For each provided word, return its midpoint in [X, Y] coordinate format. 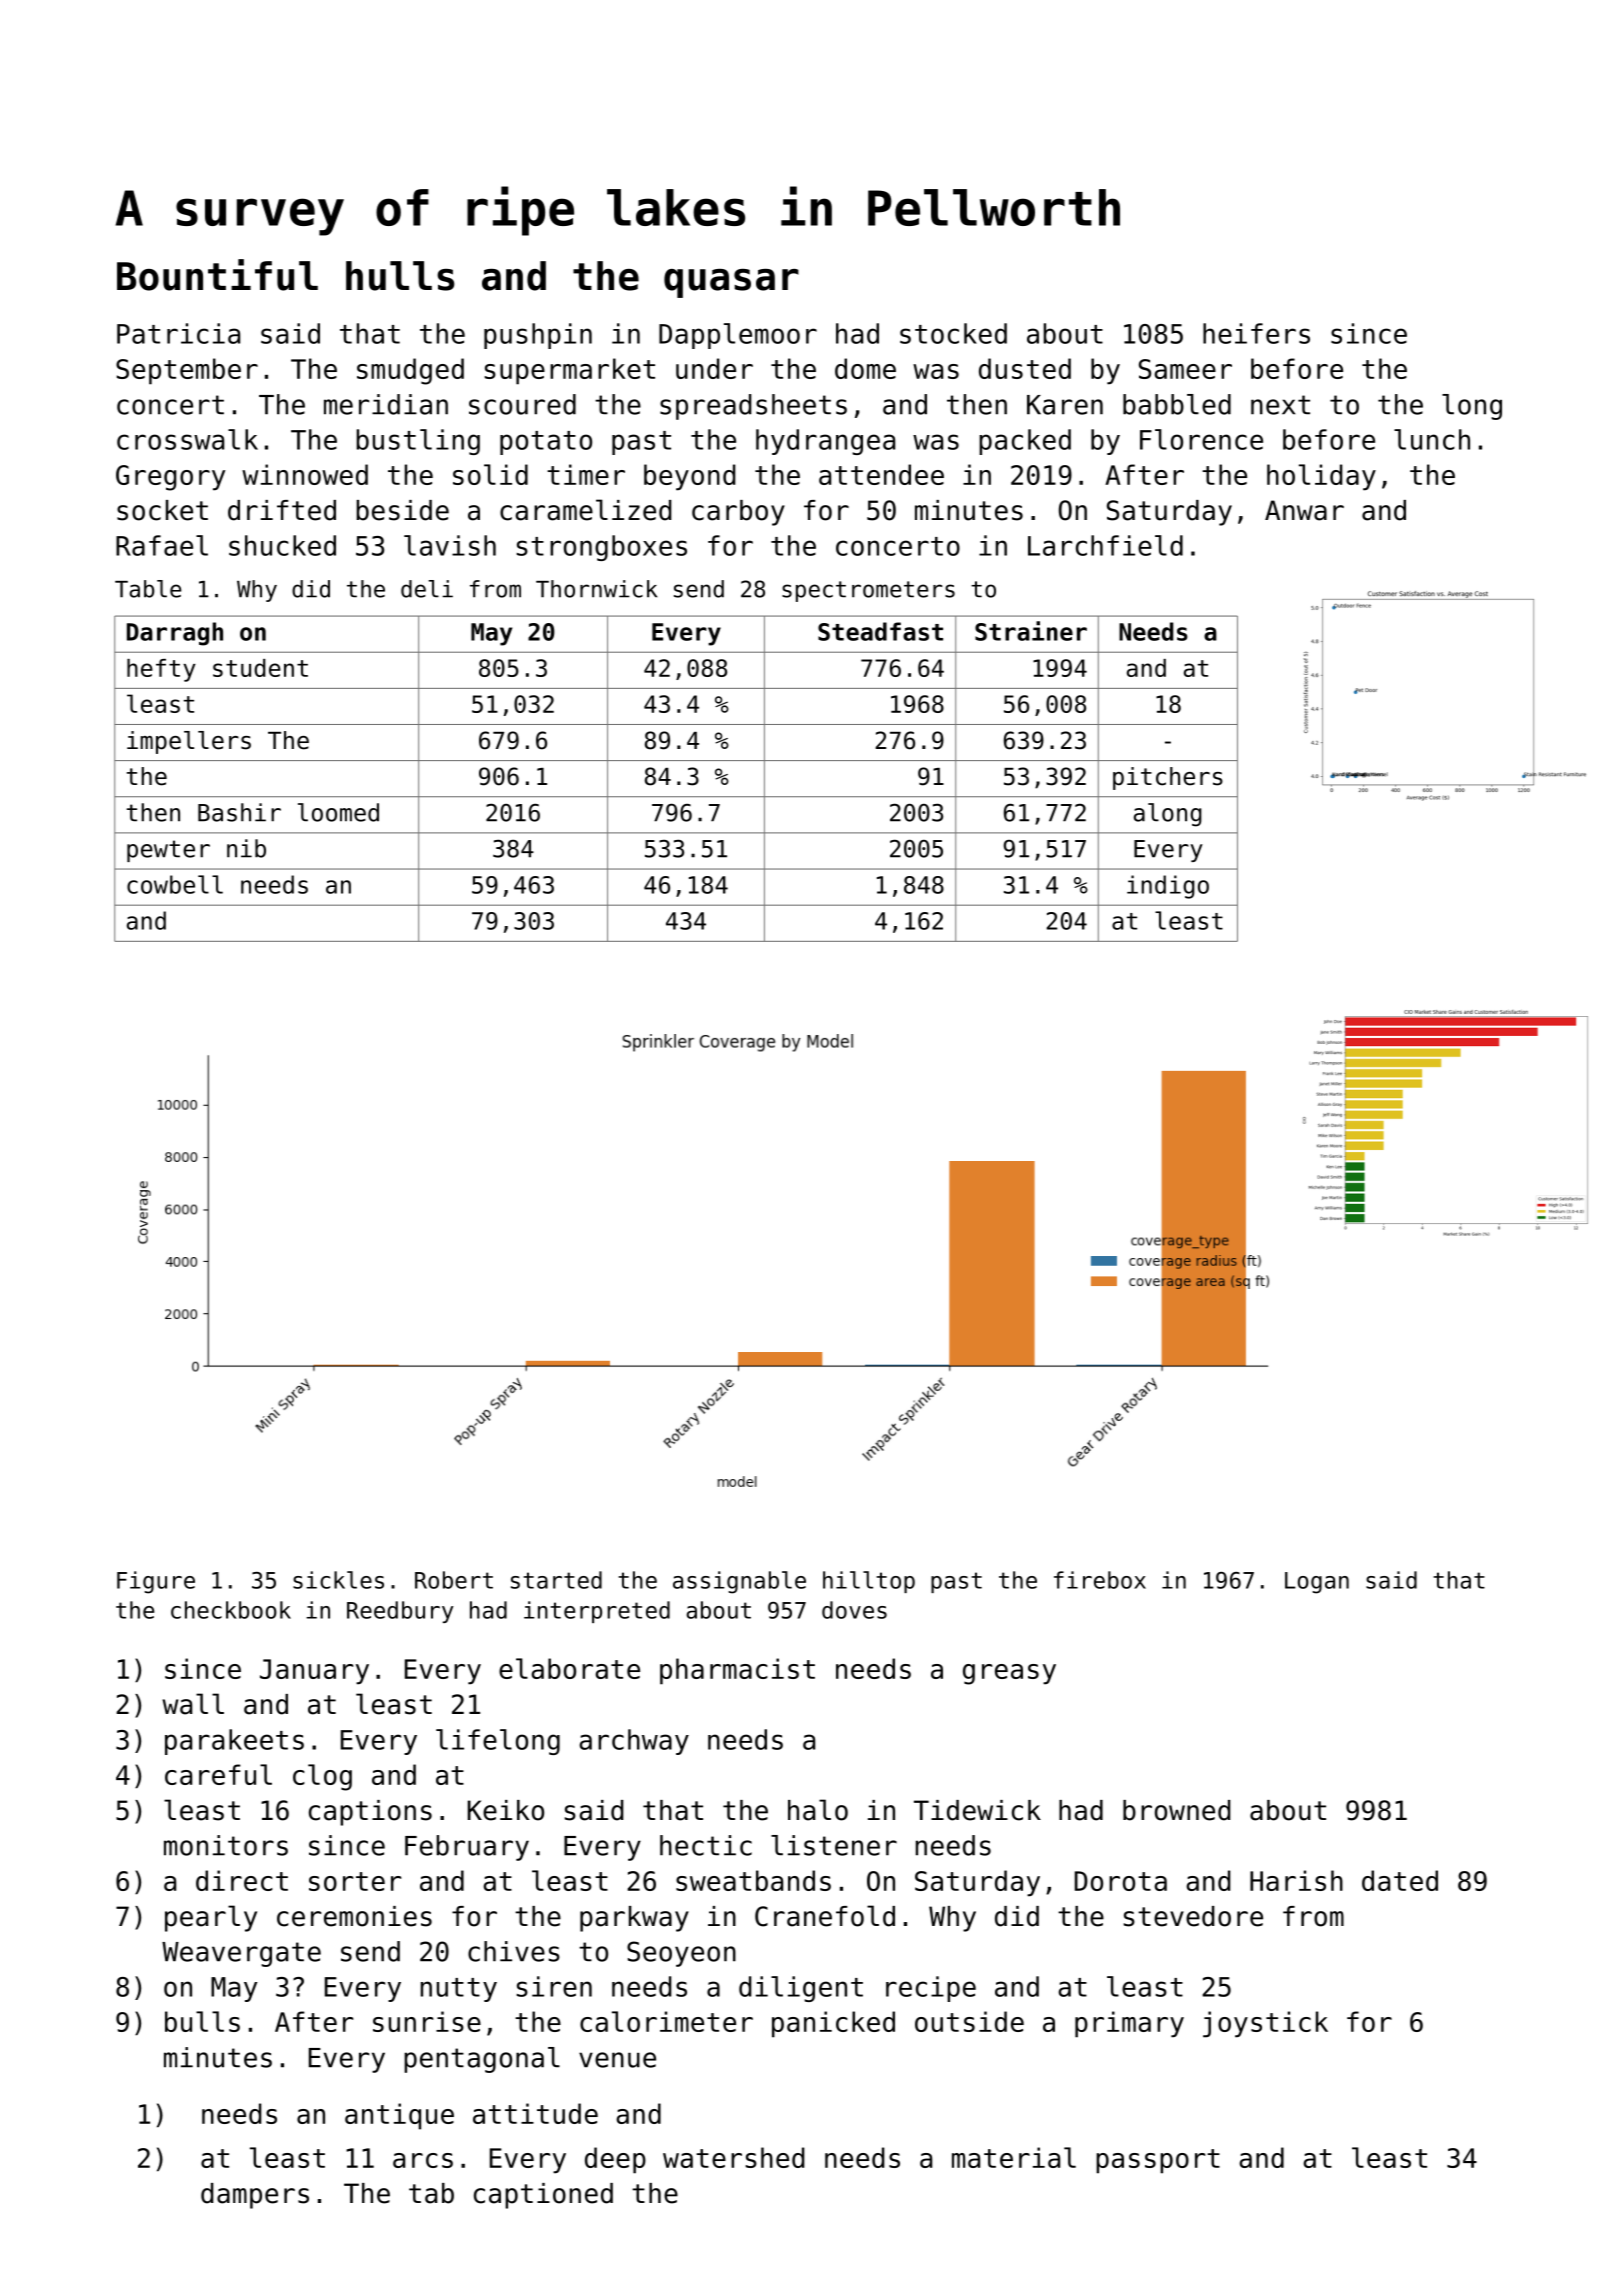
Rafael [162, 545]
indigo [1168, 887]
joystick [1265, 2024]
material [1014, 2157]
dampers [255, 2196]
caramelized [586, 510]
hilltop [869, 1582]
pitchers [1168, 778]
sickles [338, 1580]
